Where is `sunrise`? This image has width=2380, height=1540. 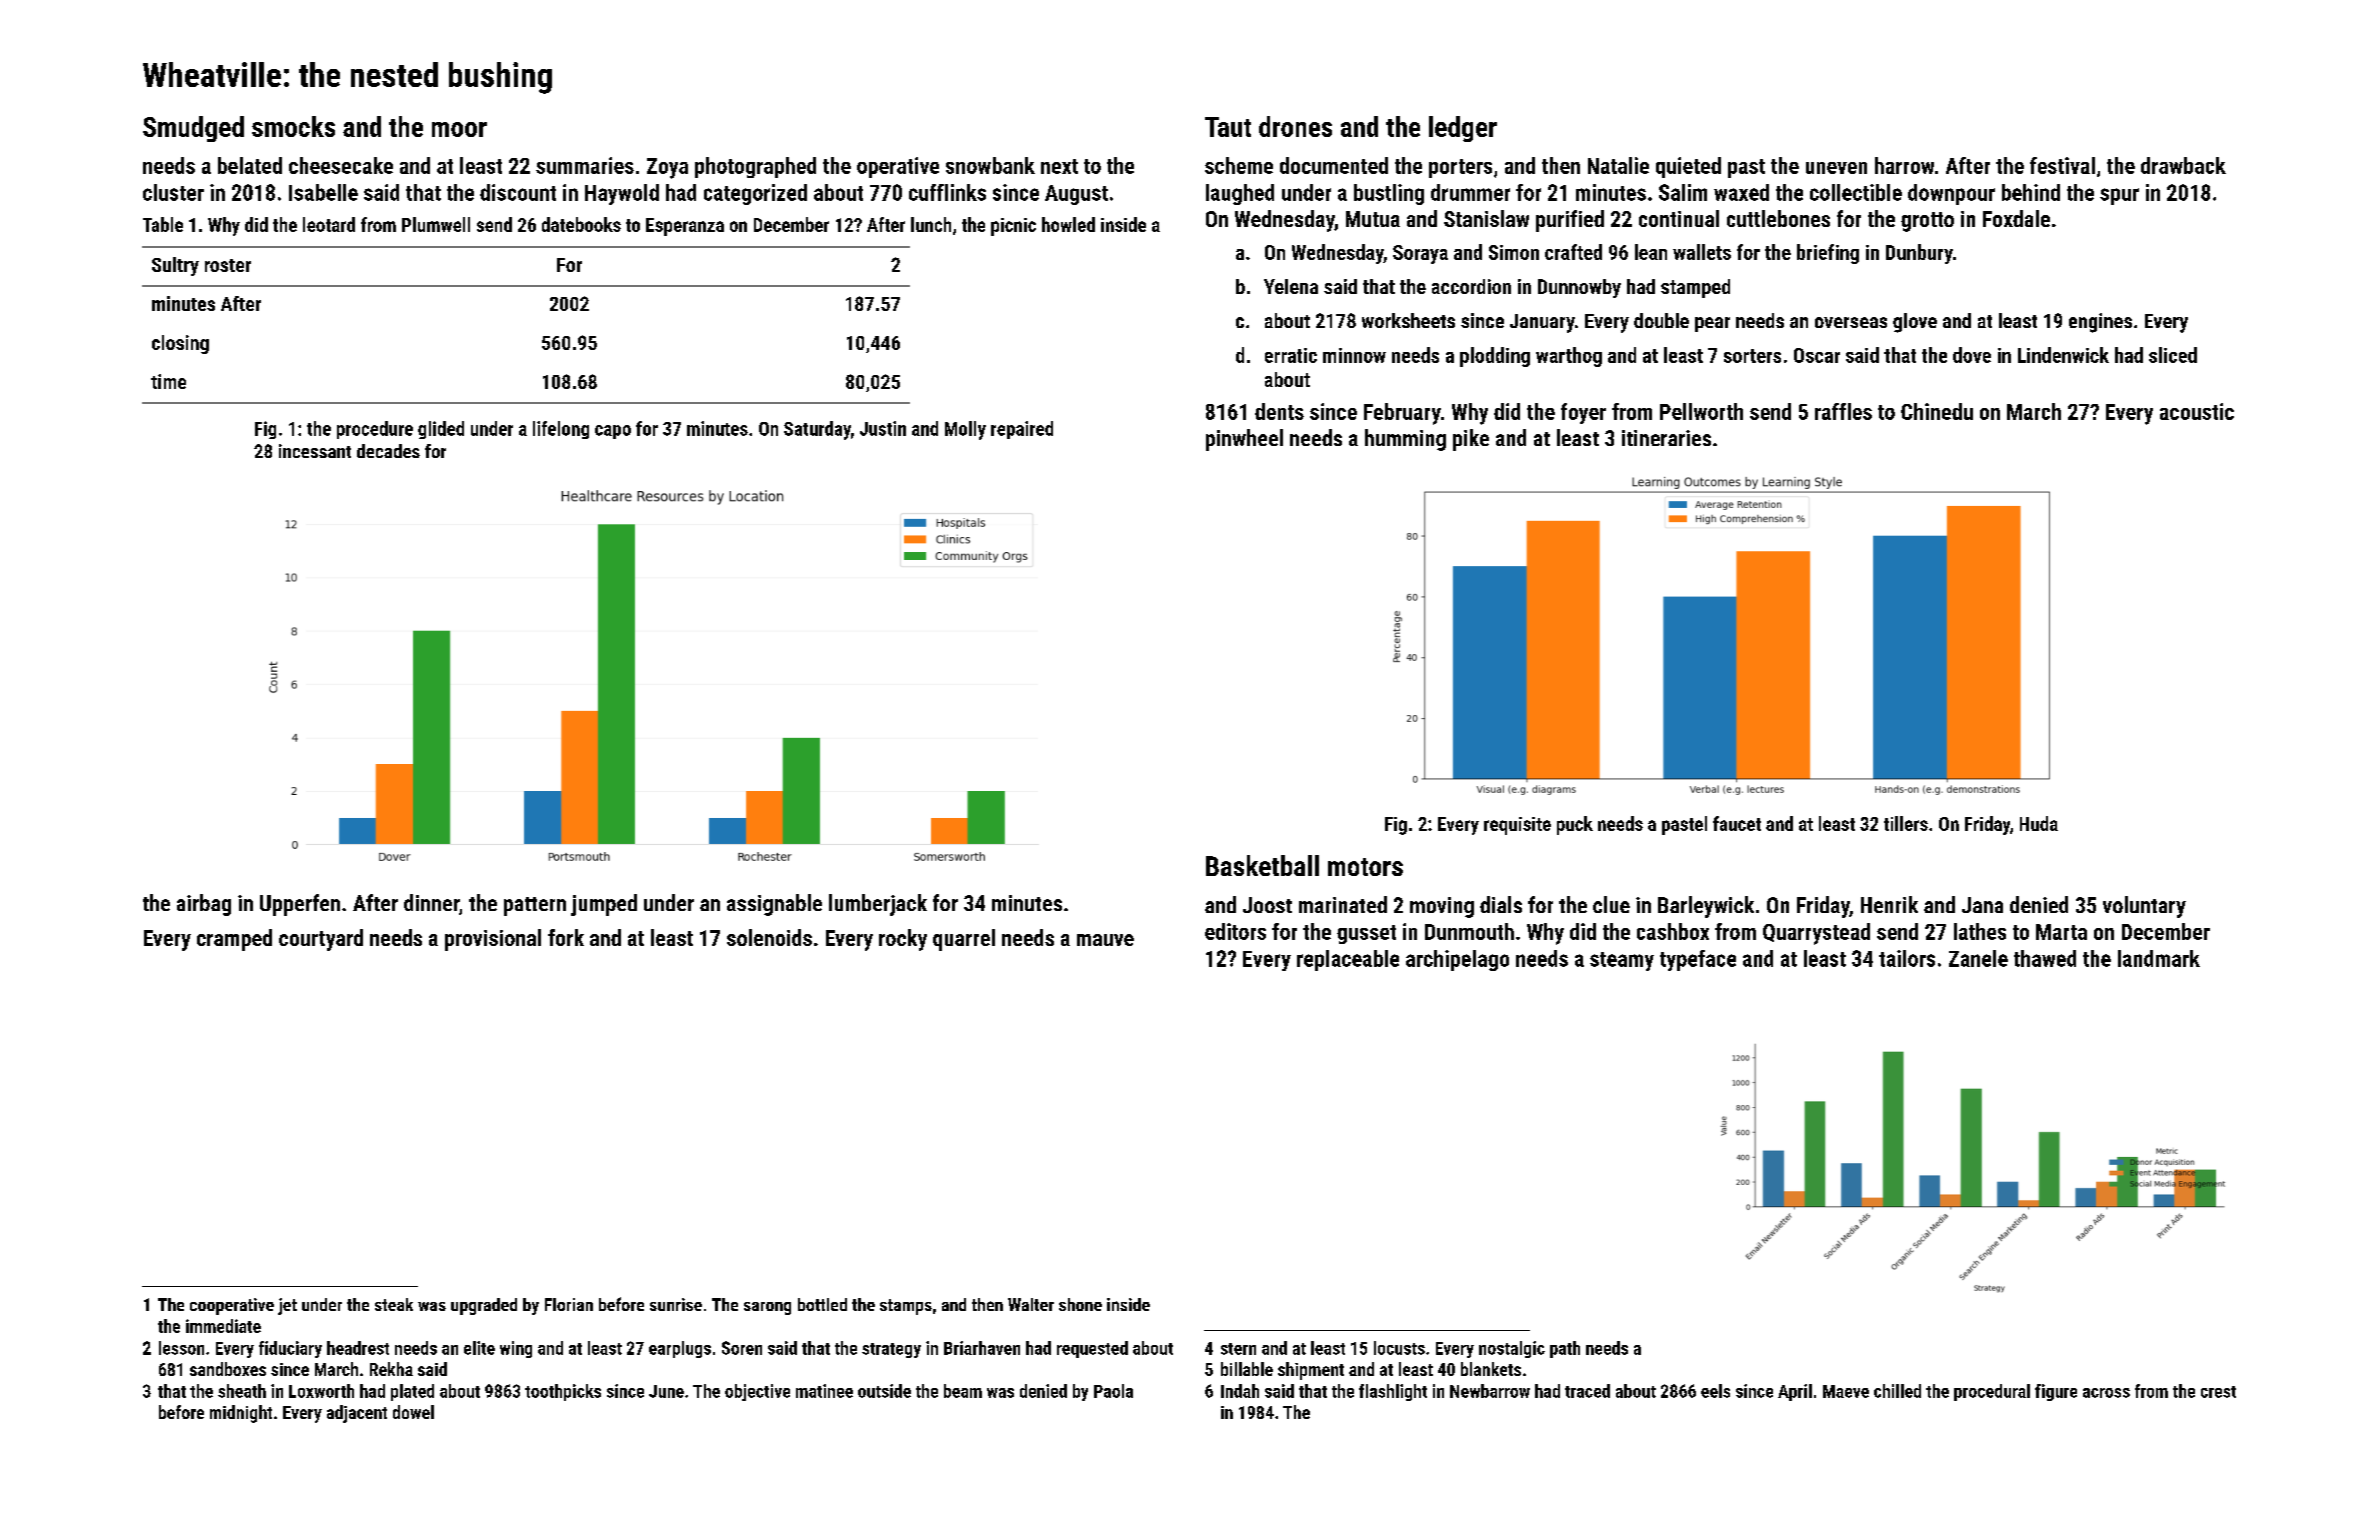 sunrise is located at coordinates (676, 1304).
